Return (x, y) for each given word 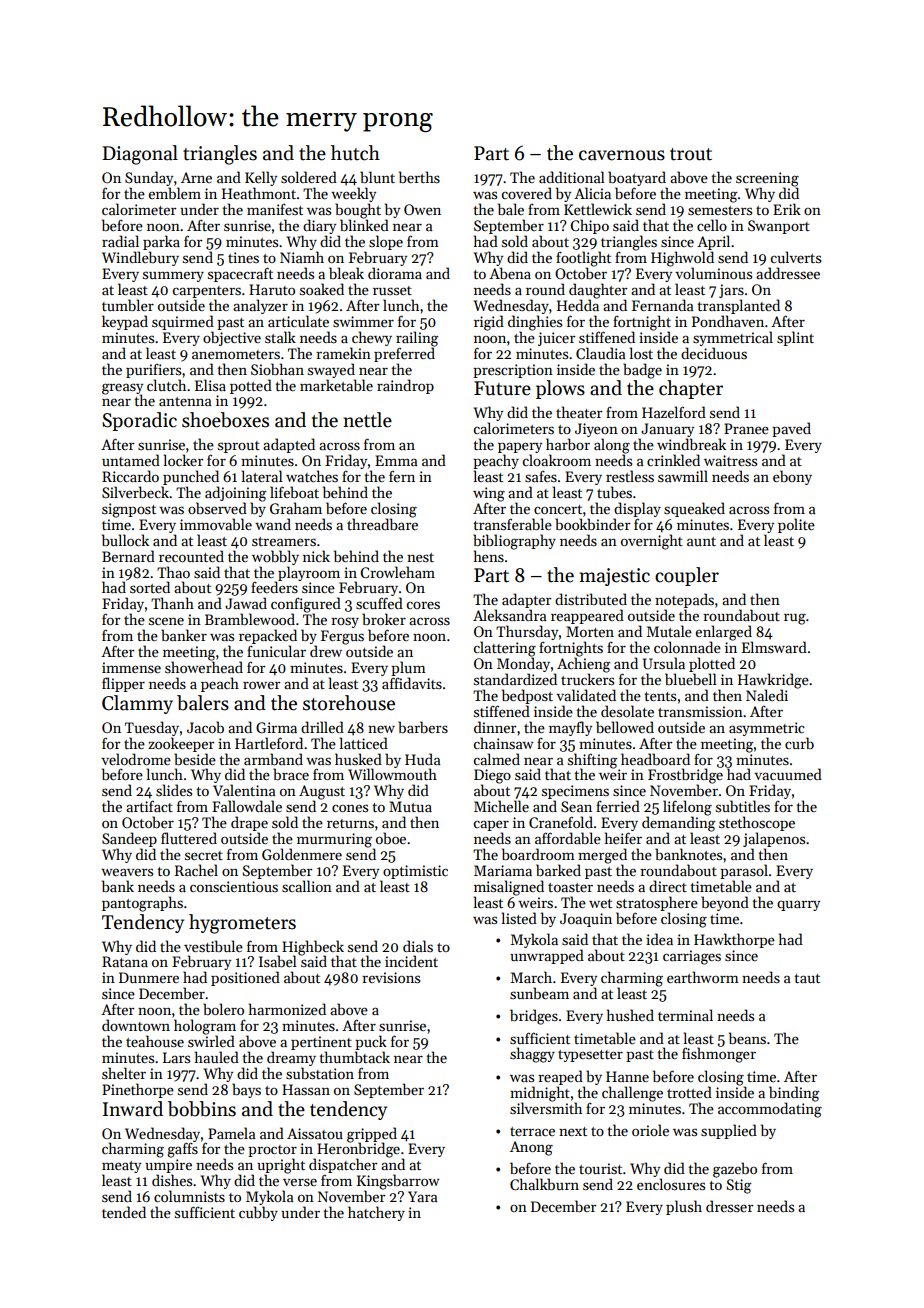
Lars (176, 1057)
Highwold (682, 259)
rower (261, 685)
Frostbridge (685, 776)
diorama (395, 273)
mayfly (570, 728)
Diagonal (140, 155)
